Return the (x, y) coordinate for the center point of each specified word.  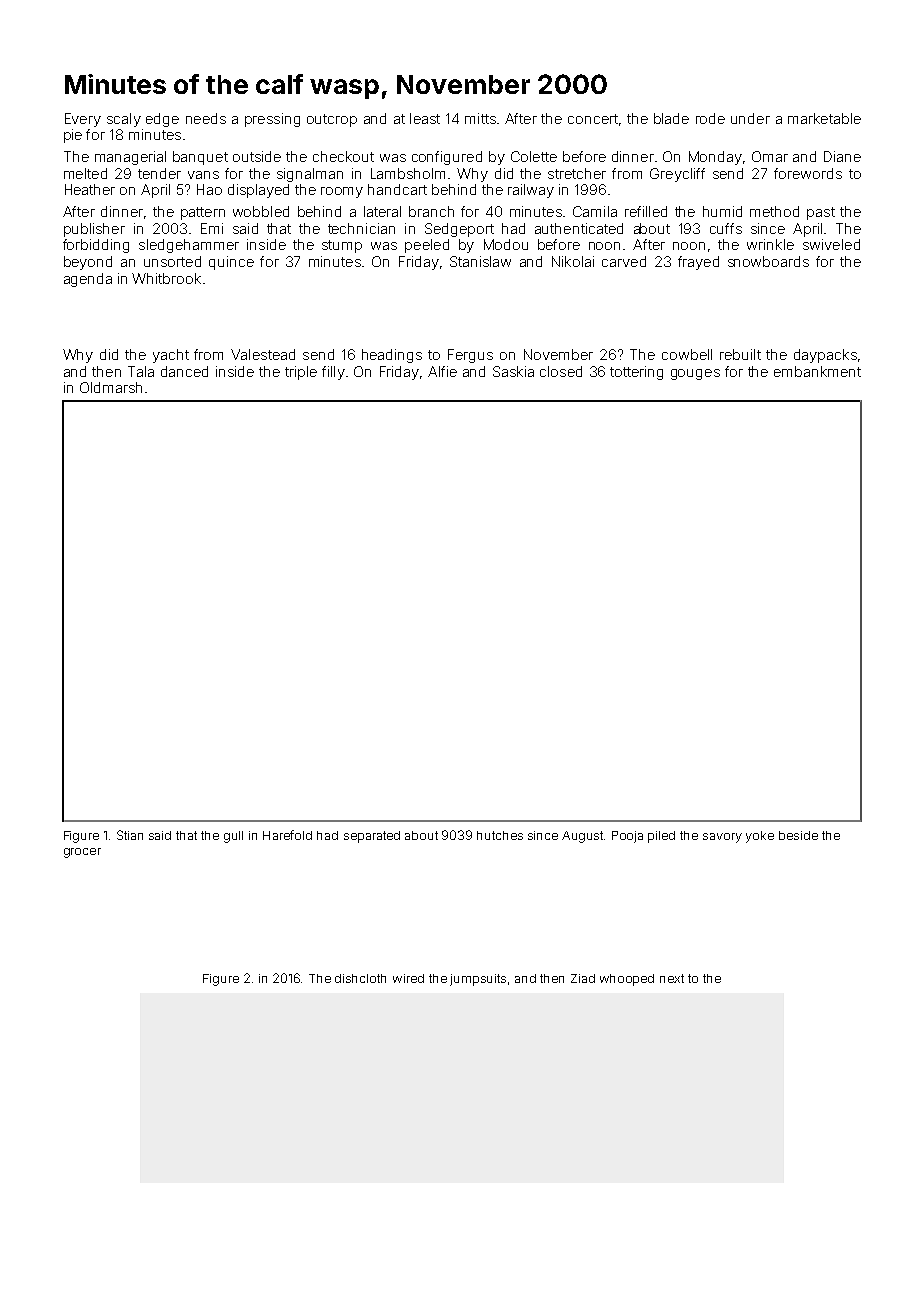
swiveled (831, 244)
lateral (382, 211)
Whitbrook (166, 278)
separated (372, 837)
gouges (695, 374)
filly (333, 373)
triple (301, 373)
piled (661, 837)
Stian (130, 835)
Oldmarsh (111, 387)
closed (561, 371)
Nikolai (573, 261)
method (774, 211)
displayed (258, 191)
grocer (82, 853)
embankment (817, 371)
